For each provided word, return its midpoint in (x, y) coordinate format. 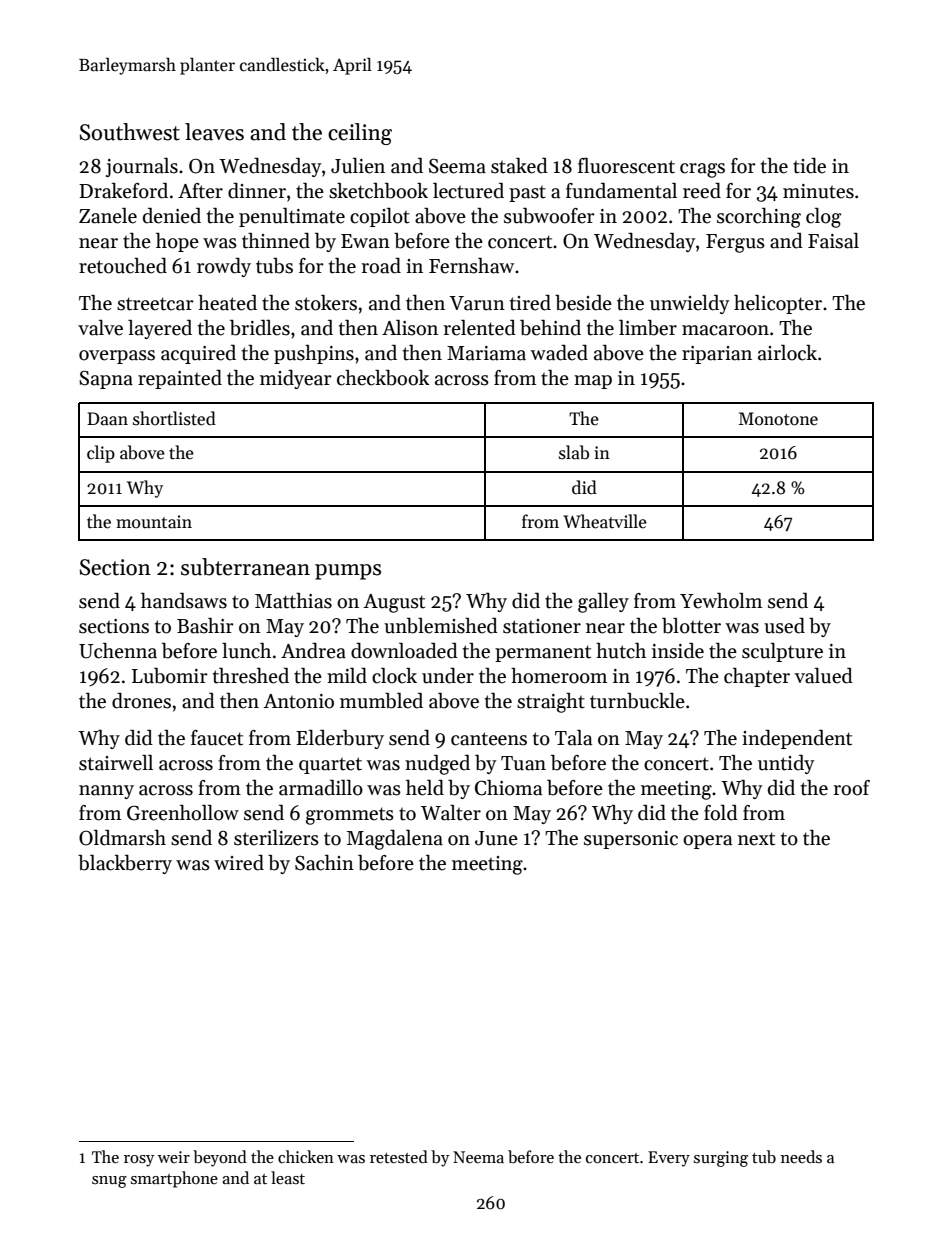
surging (721, 1159)
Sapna (106, 379)
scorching (759, 218)
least (288, 1177)
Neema (478, 1157)
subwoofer (549, 216)
